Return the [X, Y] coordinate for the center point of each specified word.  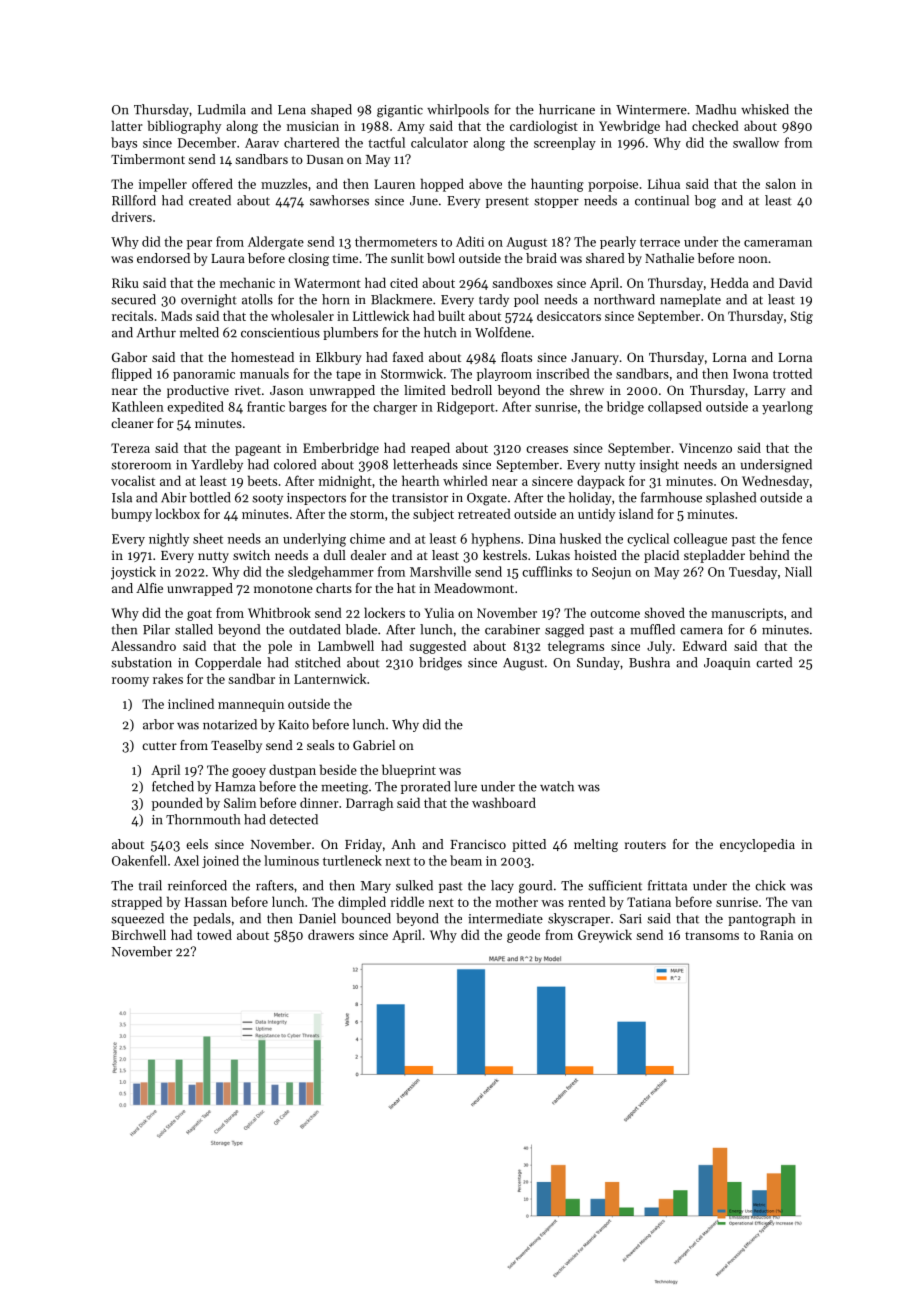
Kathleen [138, 406]
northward [624, 299]
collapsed [675, 407]
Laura [228, 258]
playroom [504, 374]
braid [541, 258]
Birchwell [139, 934]
